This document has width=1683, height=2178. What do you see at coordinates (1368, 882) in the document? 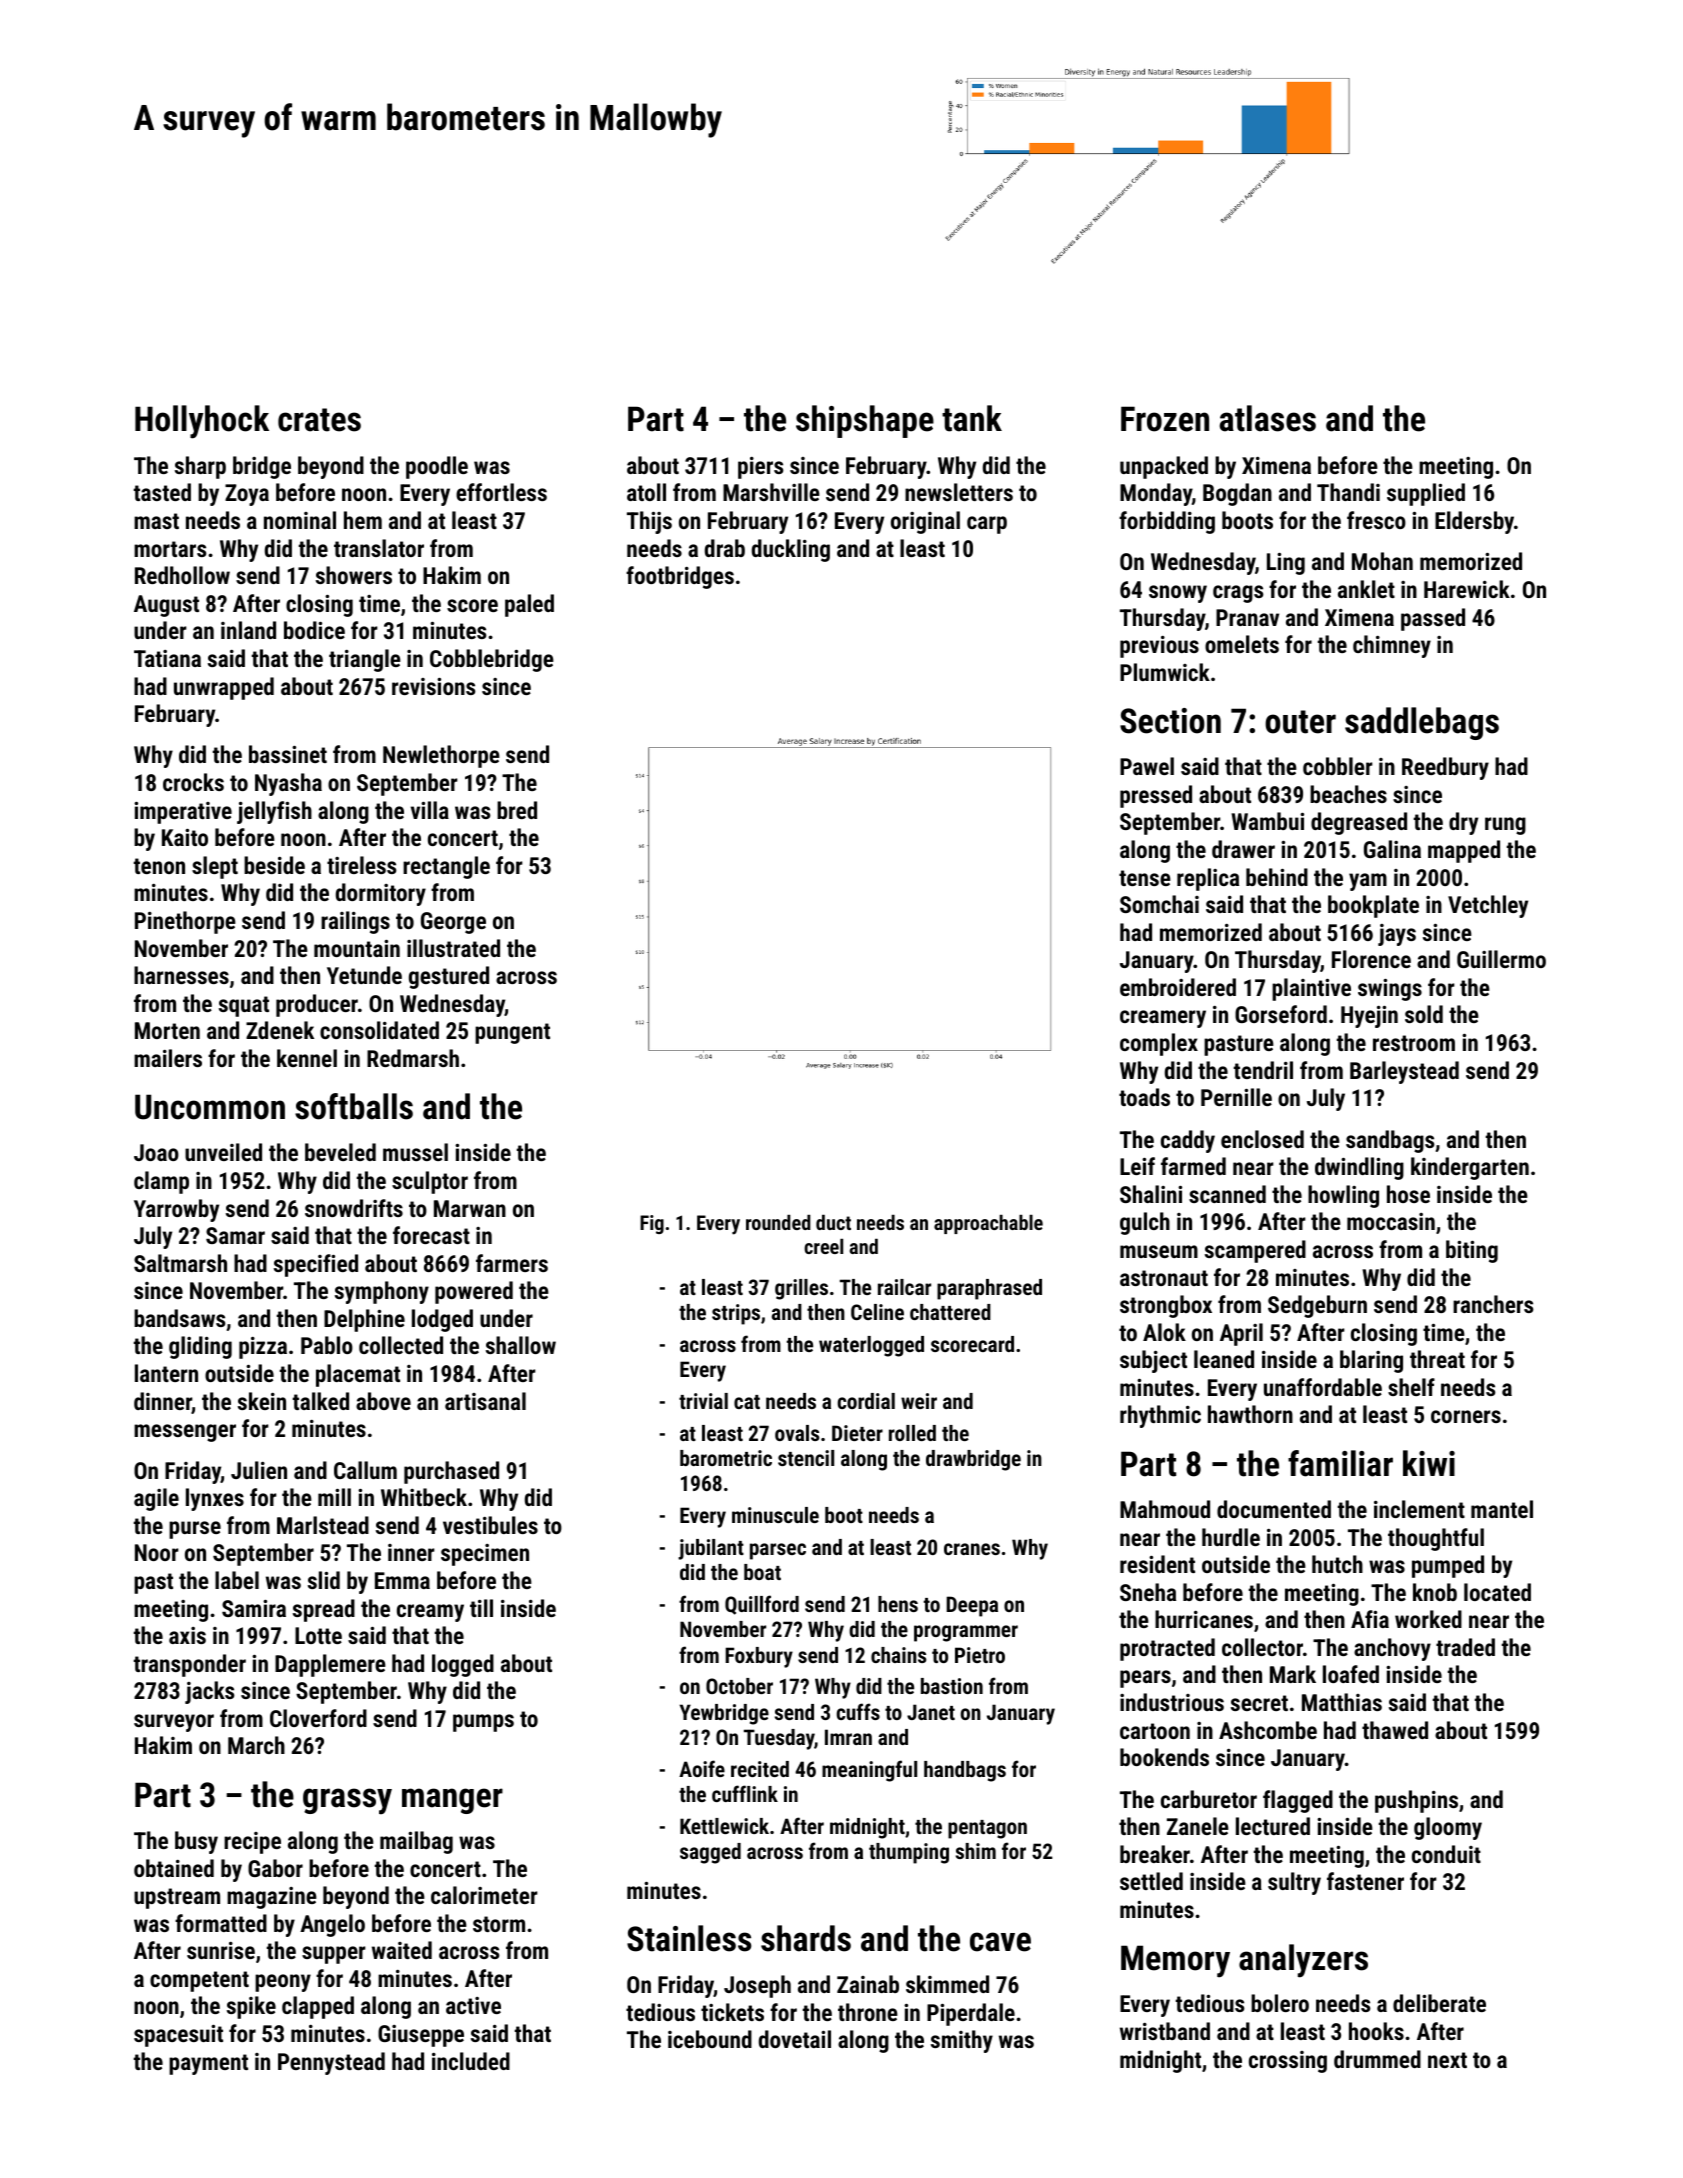
I see `yam` at bounding box center [1368, 882].
